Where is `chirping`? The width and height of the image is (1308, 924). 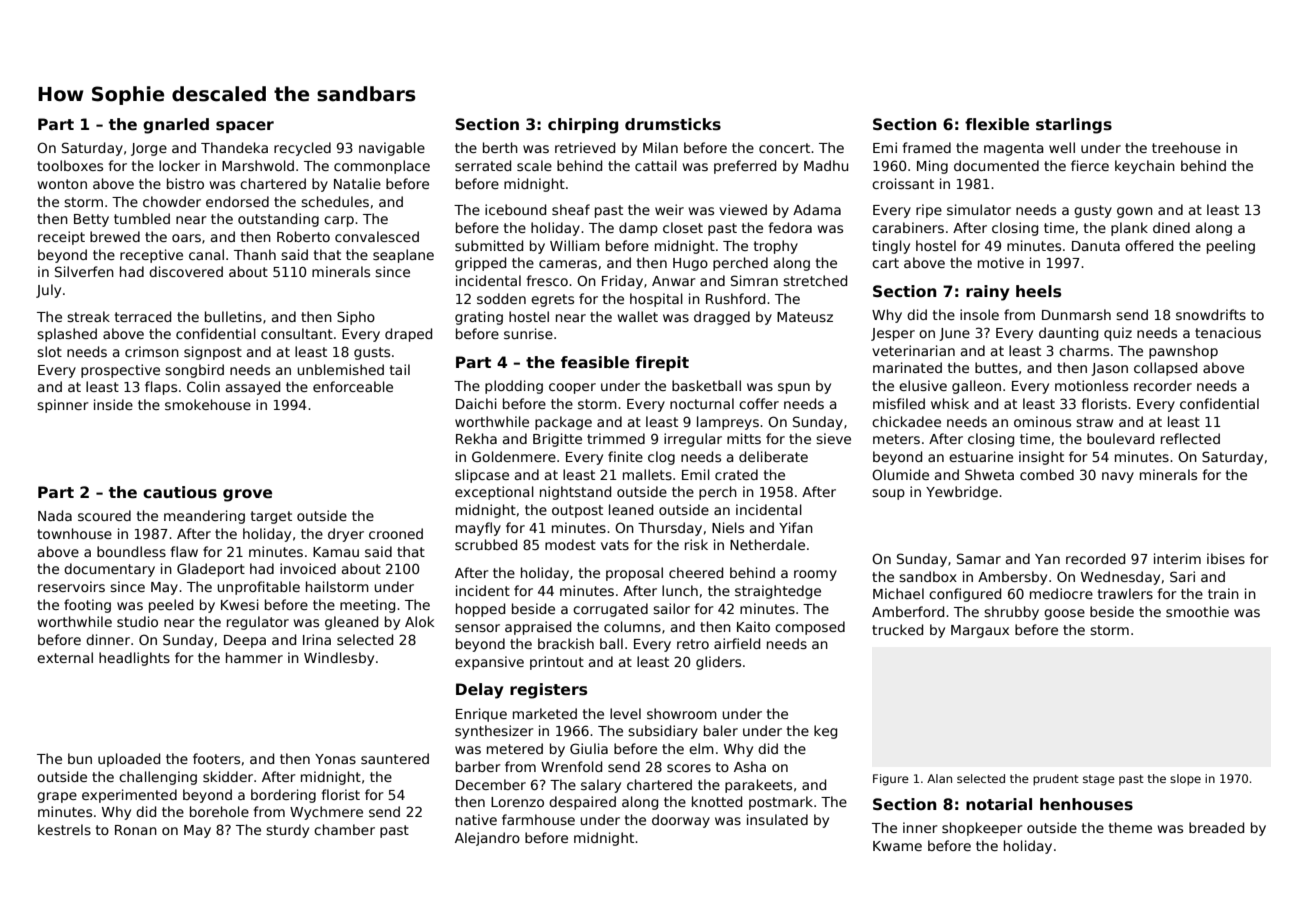 chirping is located at coordinates (583, 126).
